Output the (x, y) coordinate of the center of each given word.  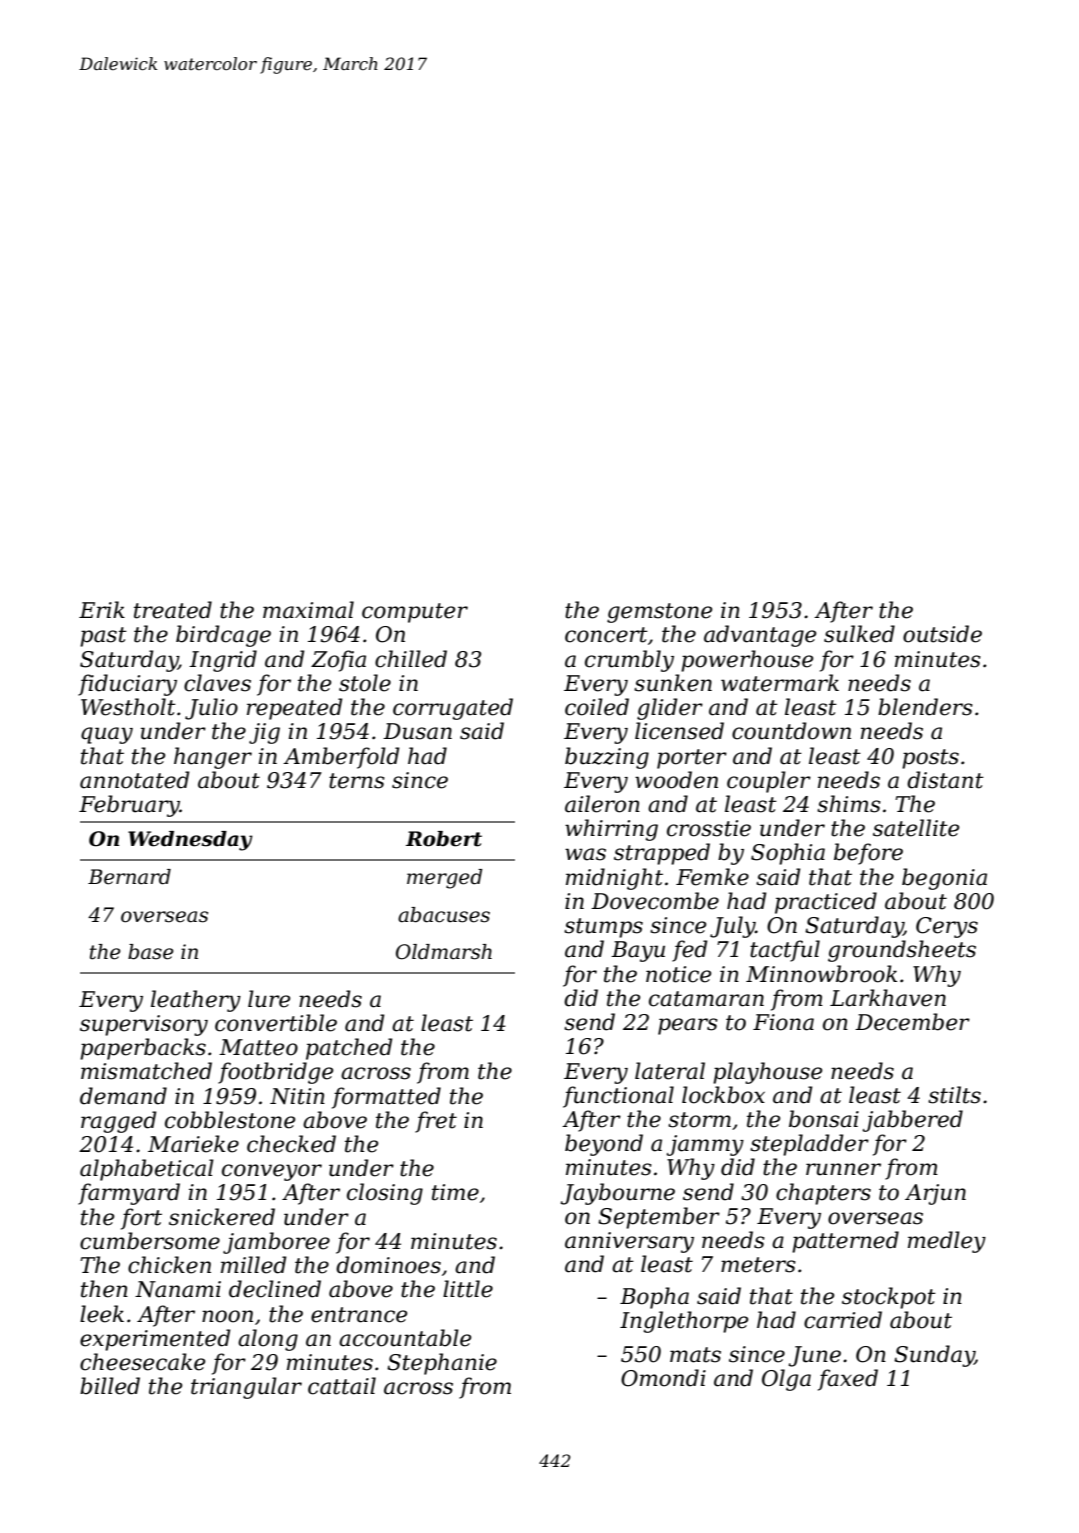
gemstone (659, 613)
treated (173, 610)
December (912, 1022)
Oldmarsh (444, 952)
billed (110, 1386)
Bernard (129, 877)
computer (415, 613)
